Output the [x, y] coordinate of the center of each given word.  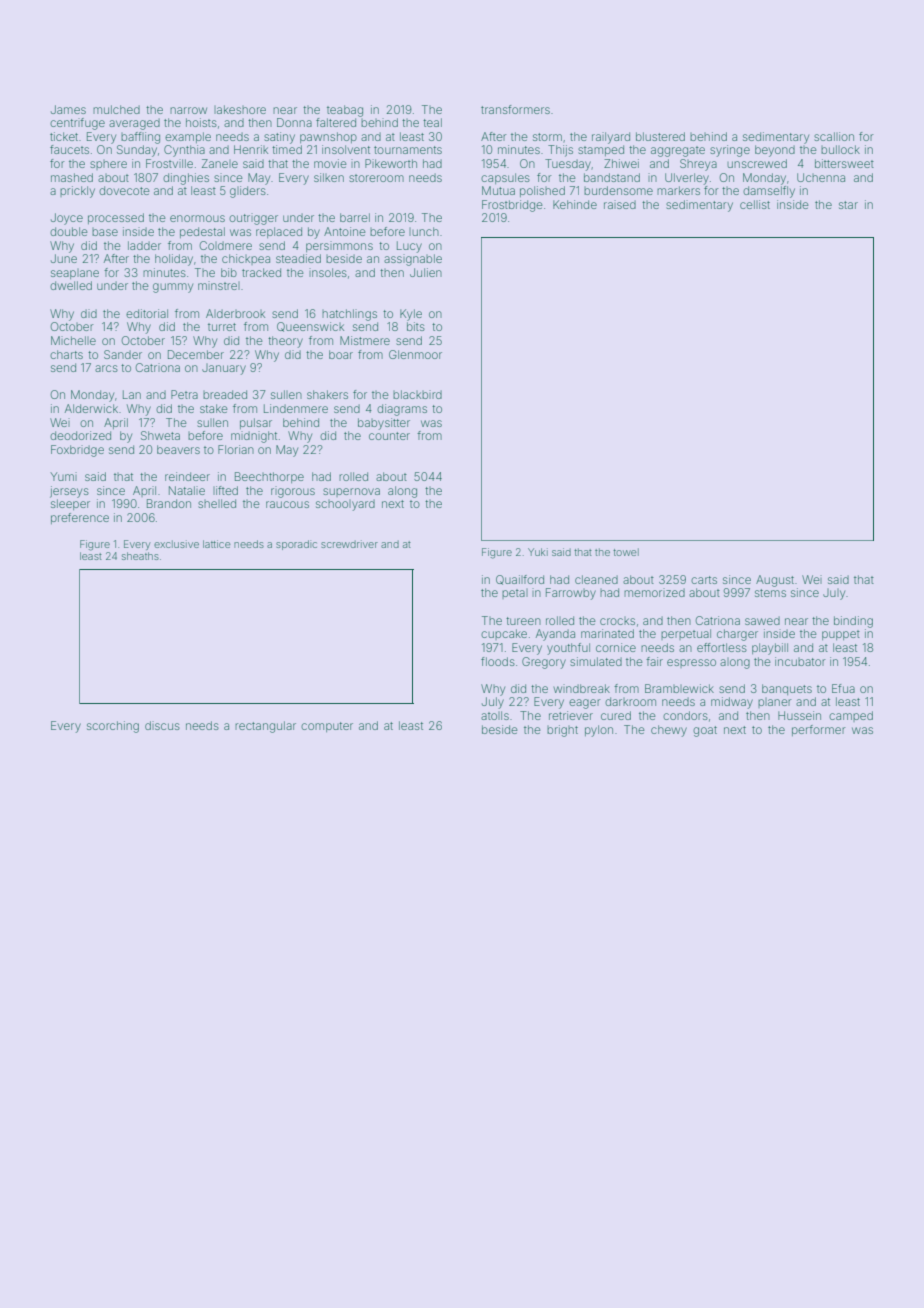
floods [498, 661]
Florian [236, 449]
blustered [660, 136]
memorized [654, 592]
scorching [113, 727]
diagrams [402, 410]
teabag [345, 111]
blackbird [417, 394]
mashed [72, 177]
